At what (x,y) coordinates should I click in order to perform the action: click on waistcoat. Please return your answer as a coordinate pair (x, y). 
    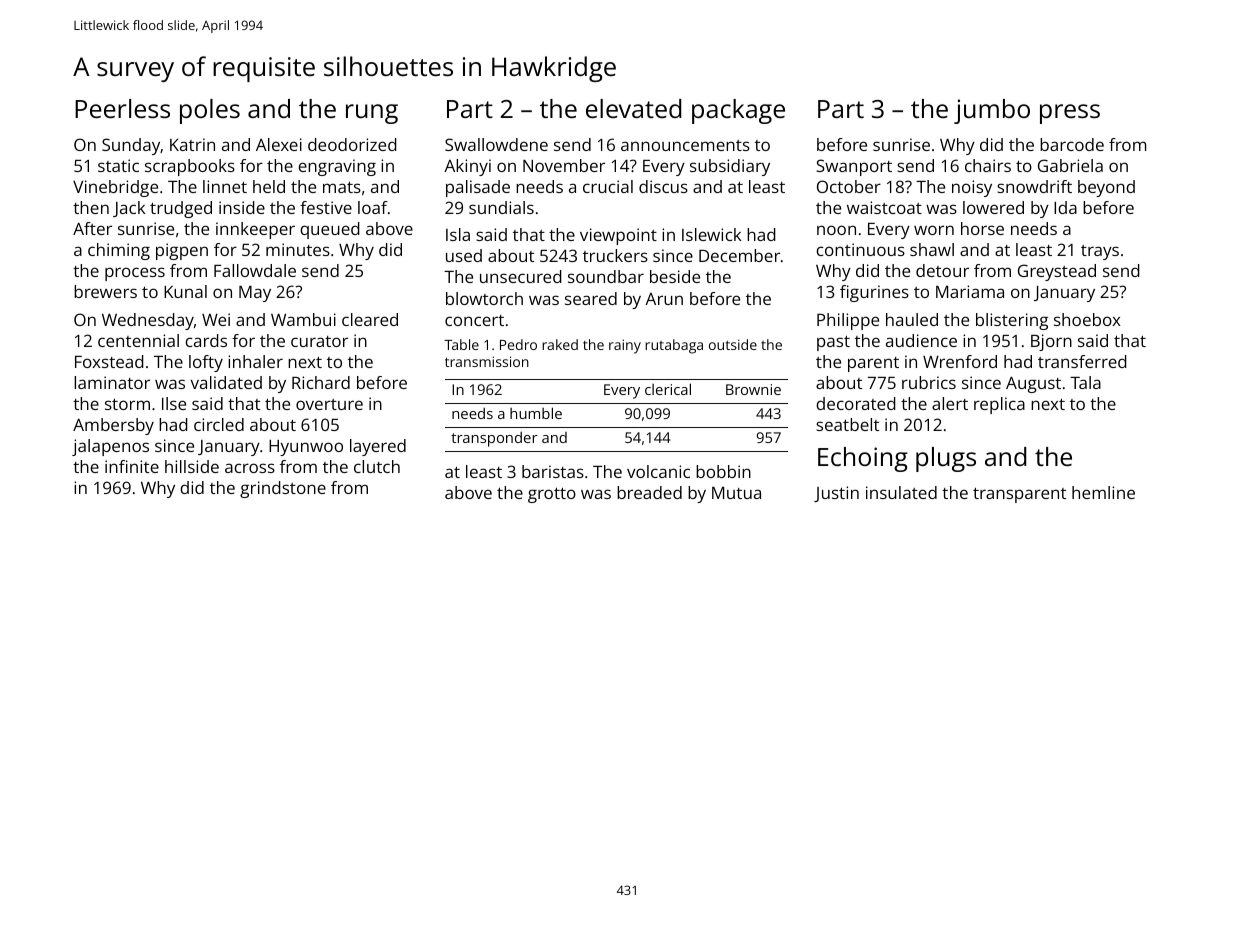
    Looking at the image, I should click on (884, 207).
